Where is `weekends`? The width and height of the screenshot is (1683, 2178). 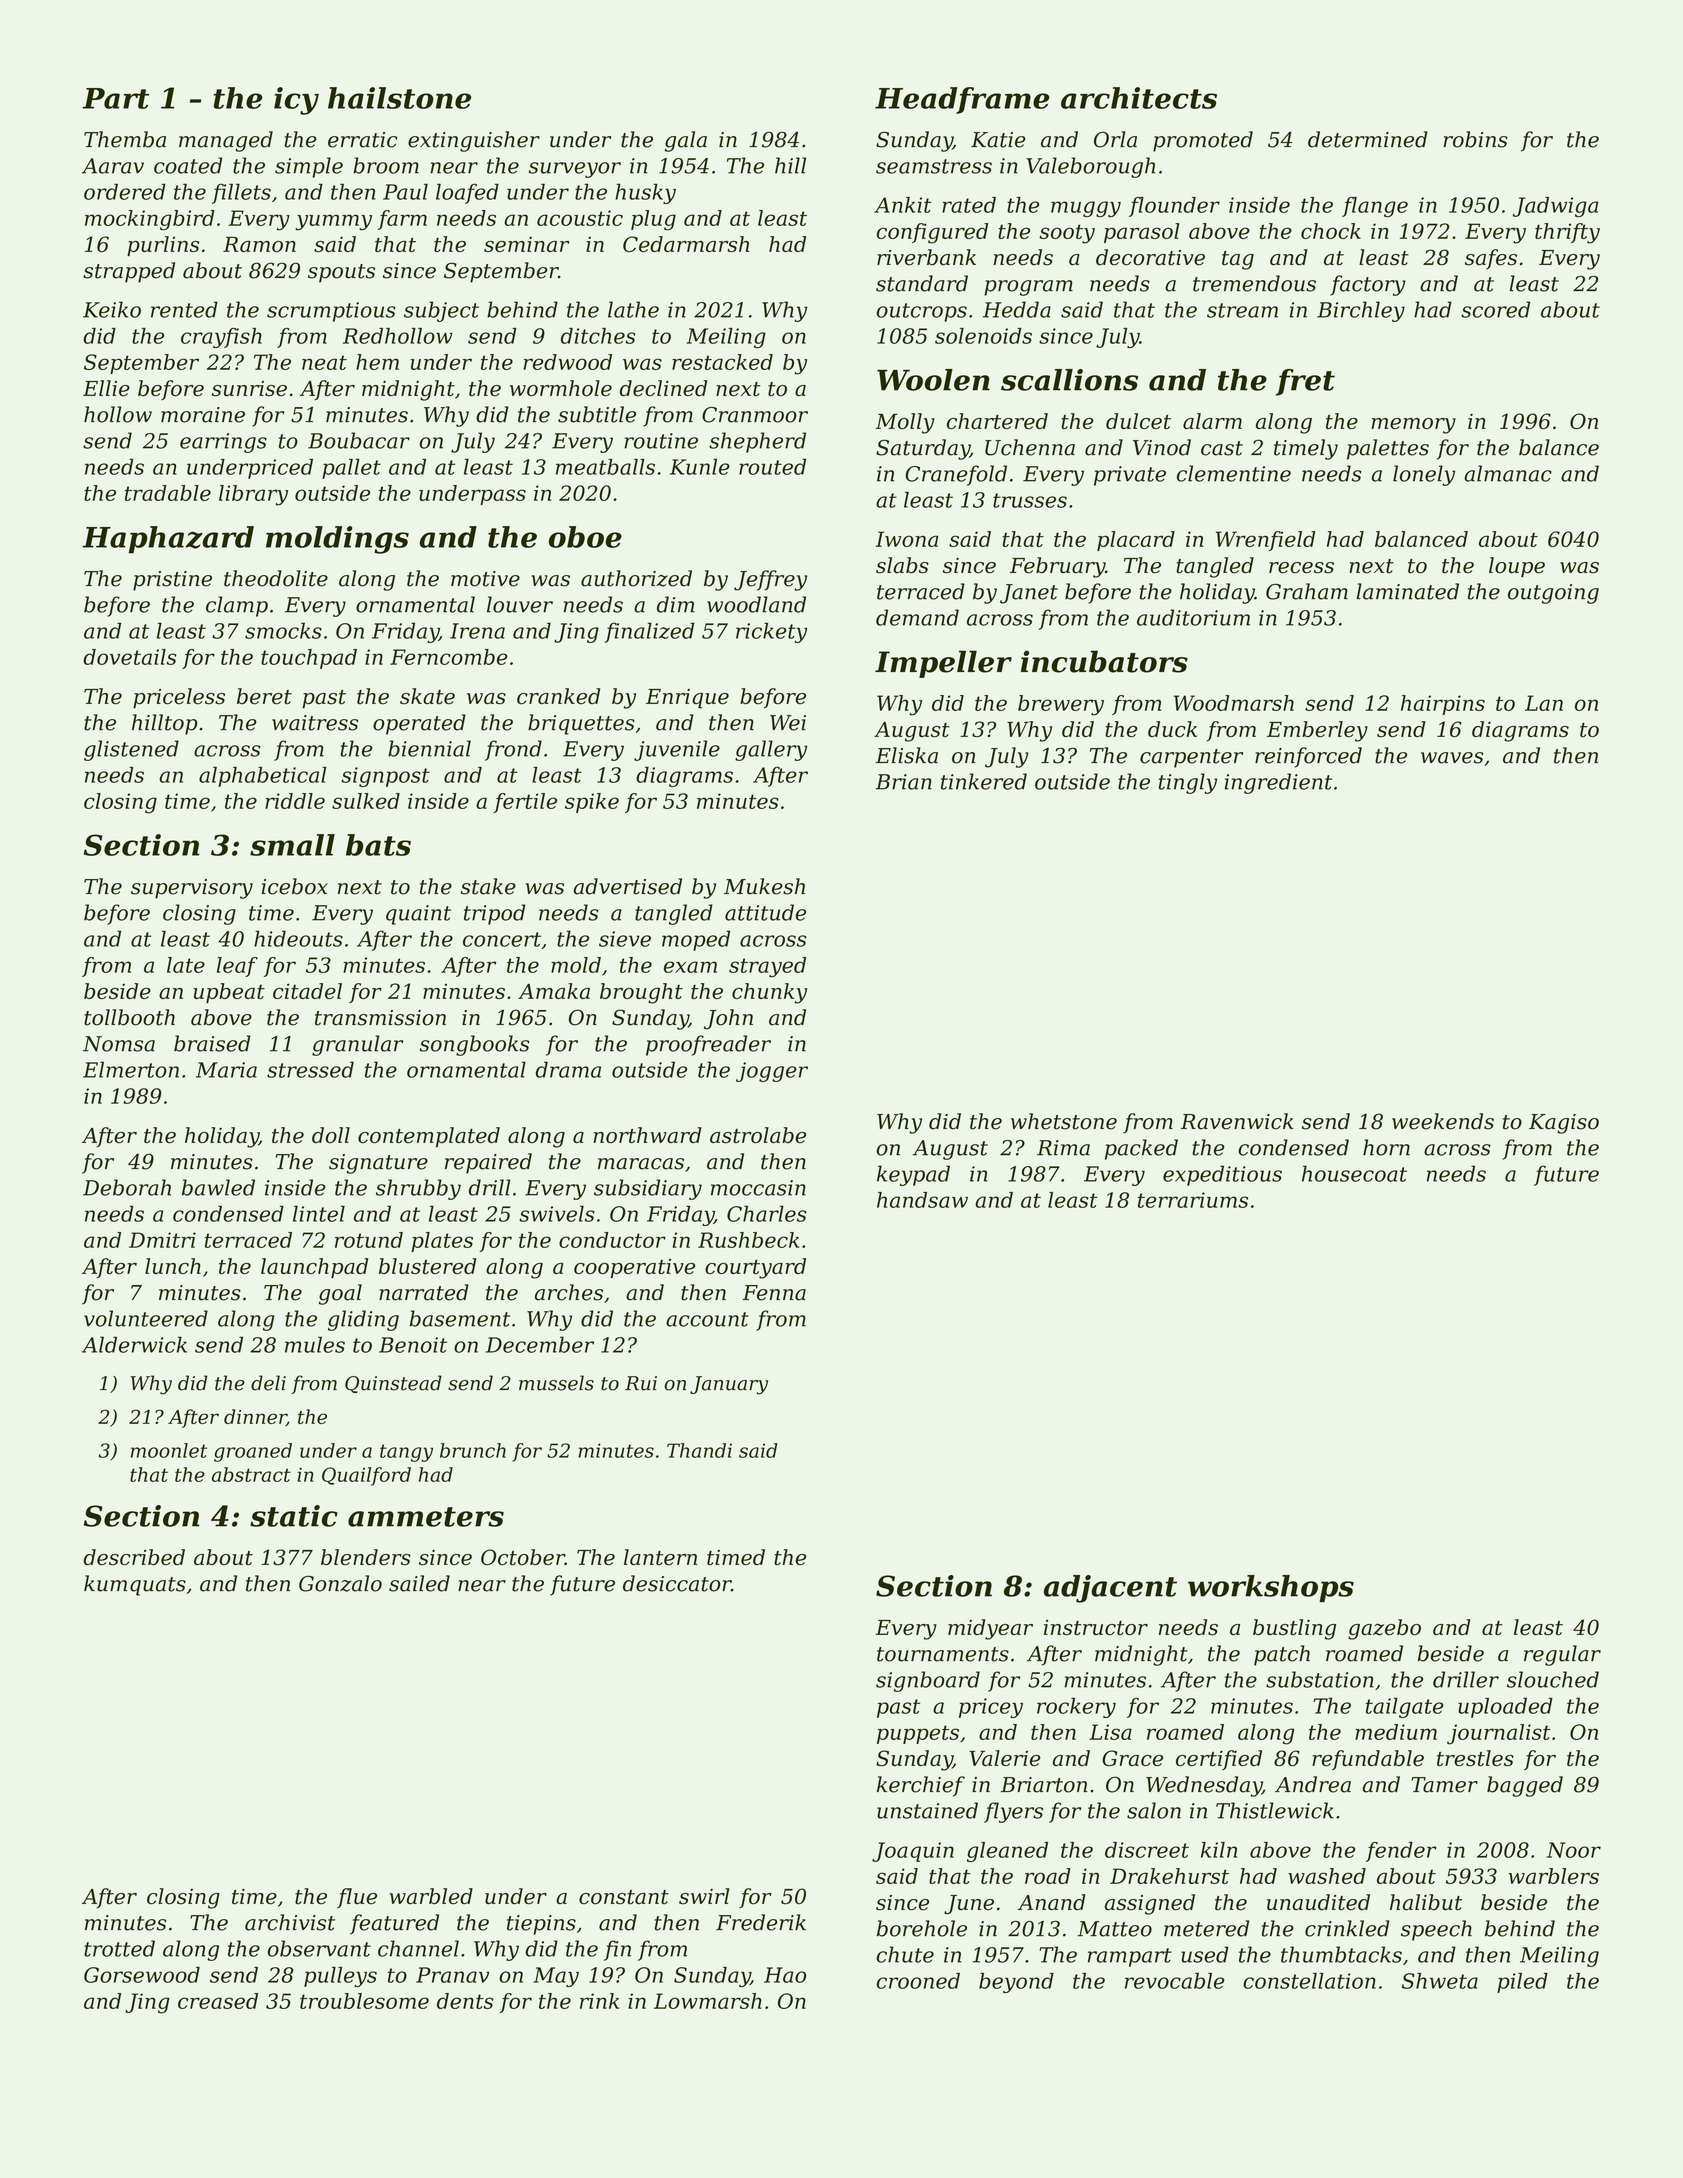 weekends is located at coordinates (1443, 1121).
